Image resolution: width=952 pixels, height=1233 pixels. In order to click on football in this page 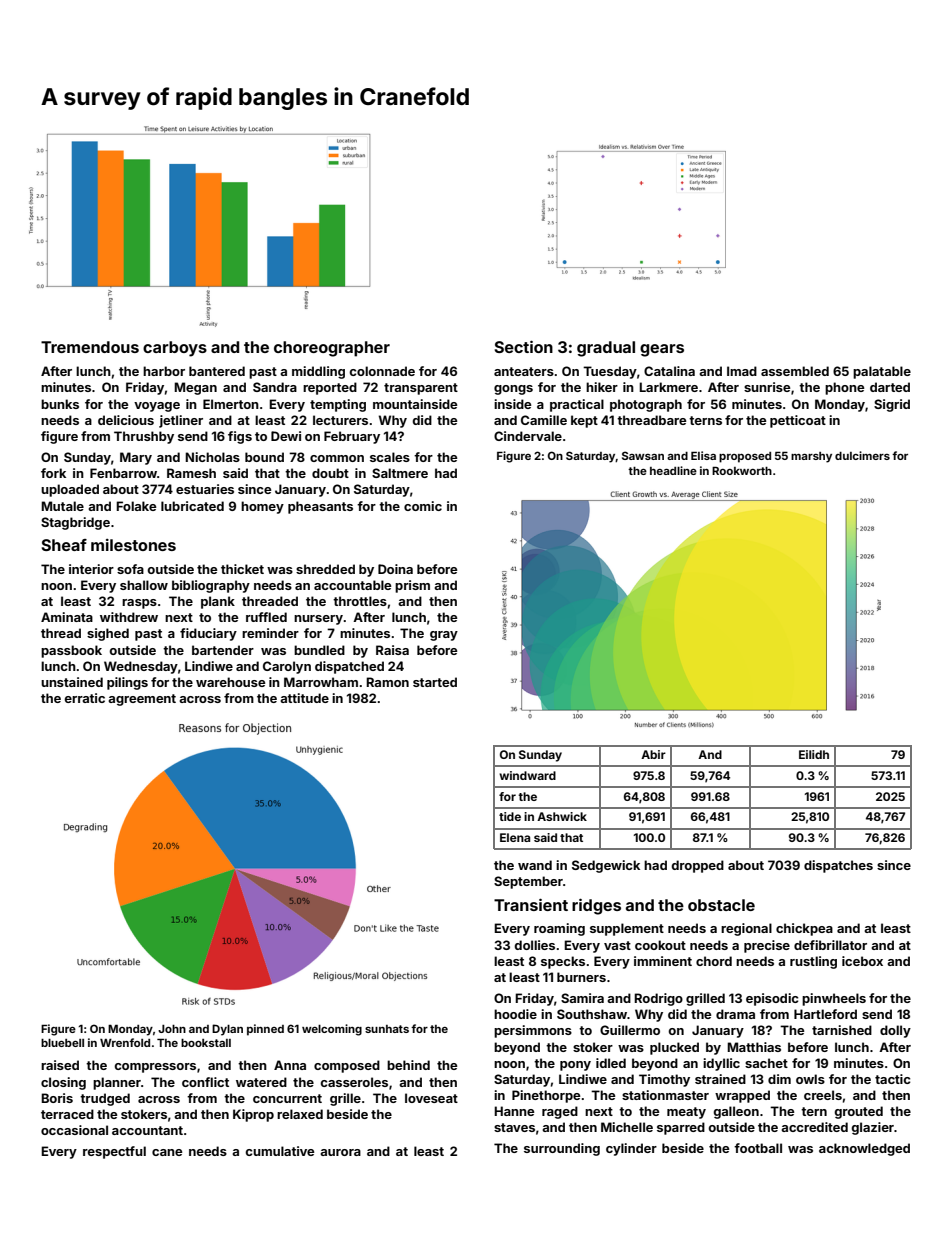, I will do `click(758, 1148)`.
